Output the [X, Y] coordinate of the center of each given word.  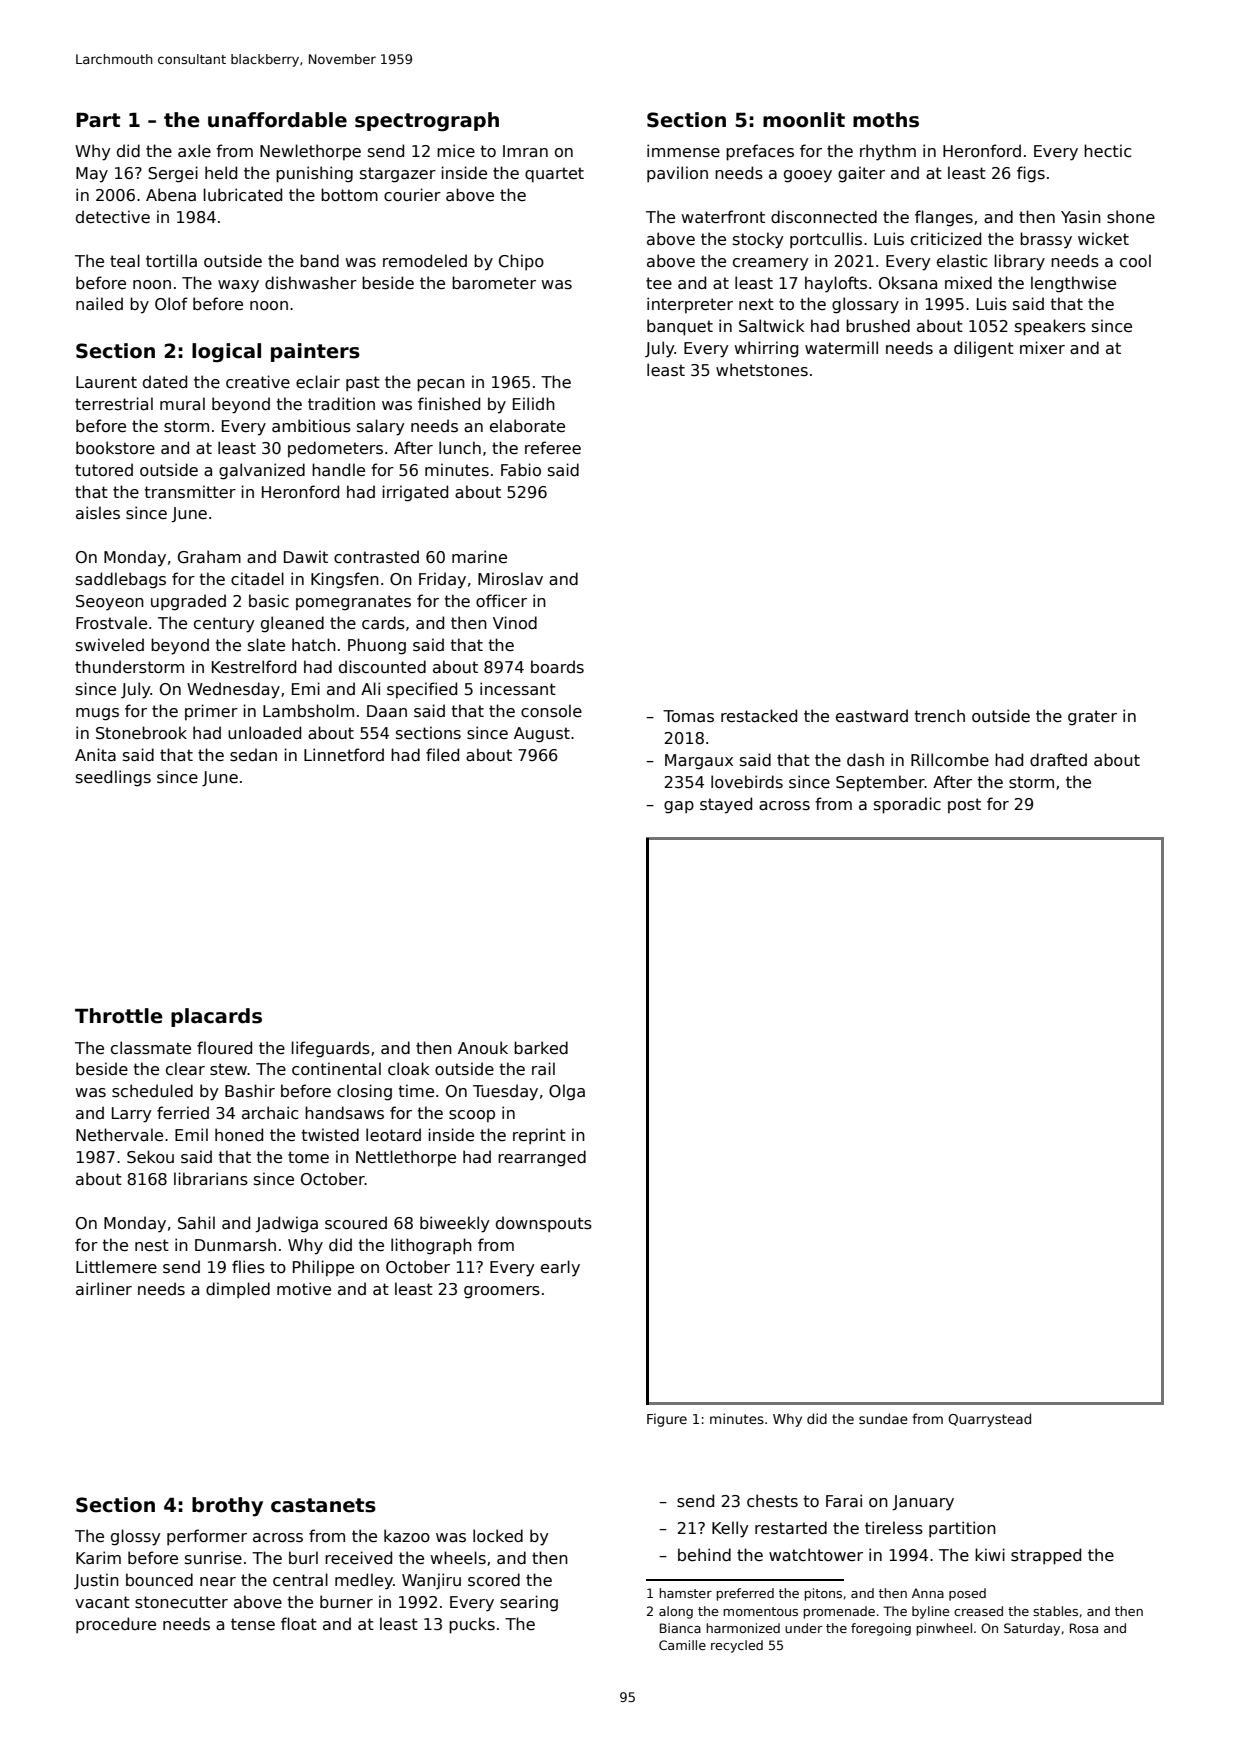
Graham [209, 557]
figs [1031, 174]
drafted [1058, 760]
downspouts [544, 1224]
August [542, 735]
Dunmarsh [235, 1245]
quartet [554, 175]
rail [543, 1069]
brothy [227, 1507]
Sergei [173, 174]
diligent [984, 349]
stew [229, 1069]
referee [553, 447]
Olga [567, 1092]
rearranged [542, 1158]
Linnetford [344, 754]
